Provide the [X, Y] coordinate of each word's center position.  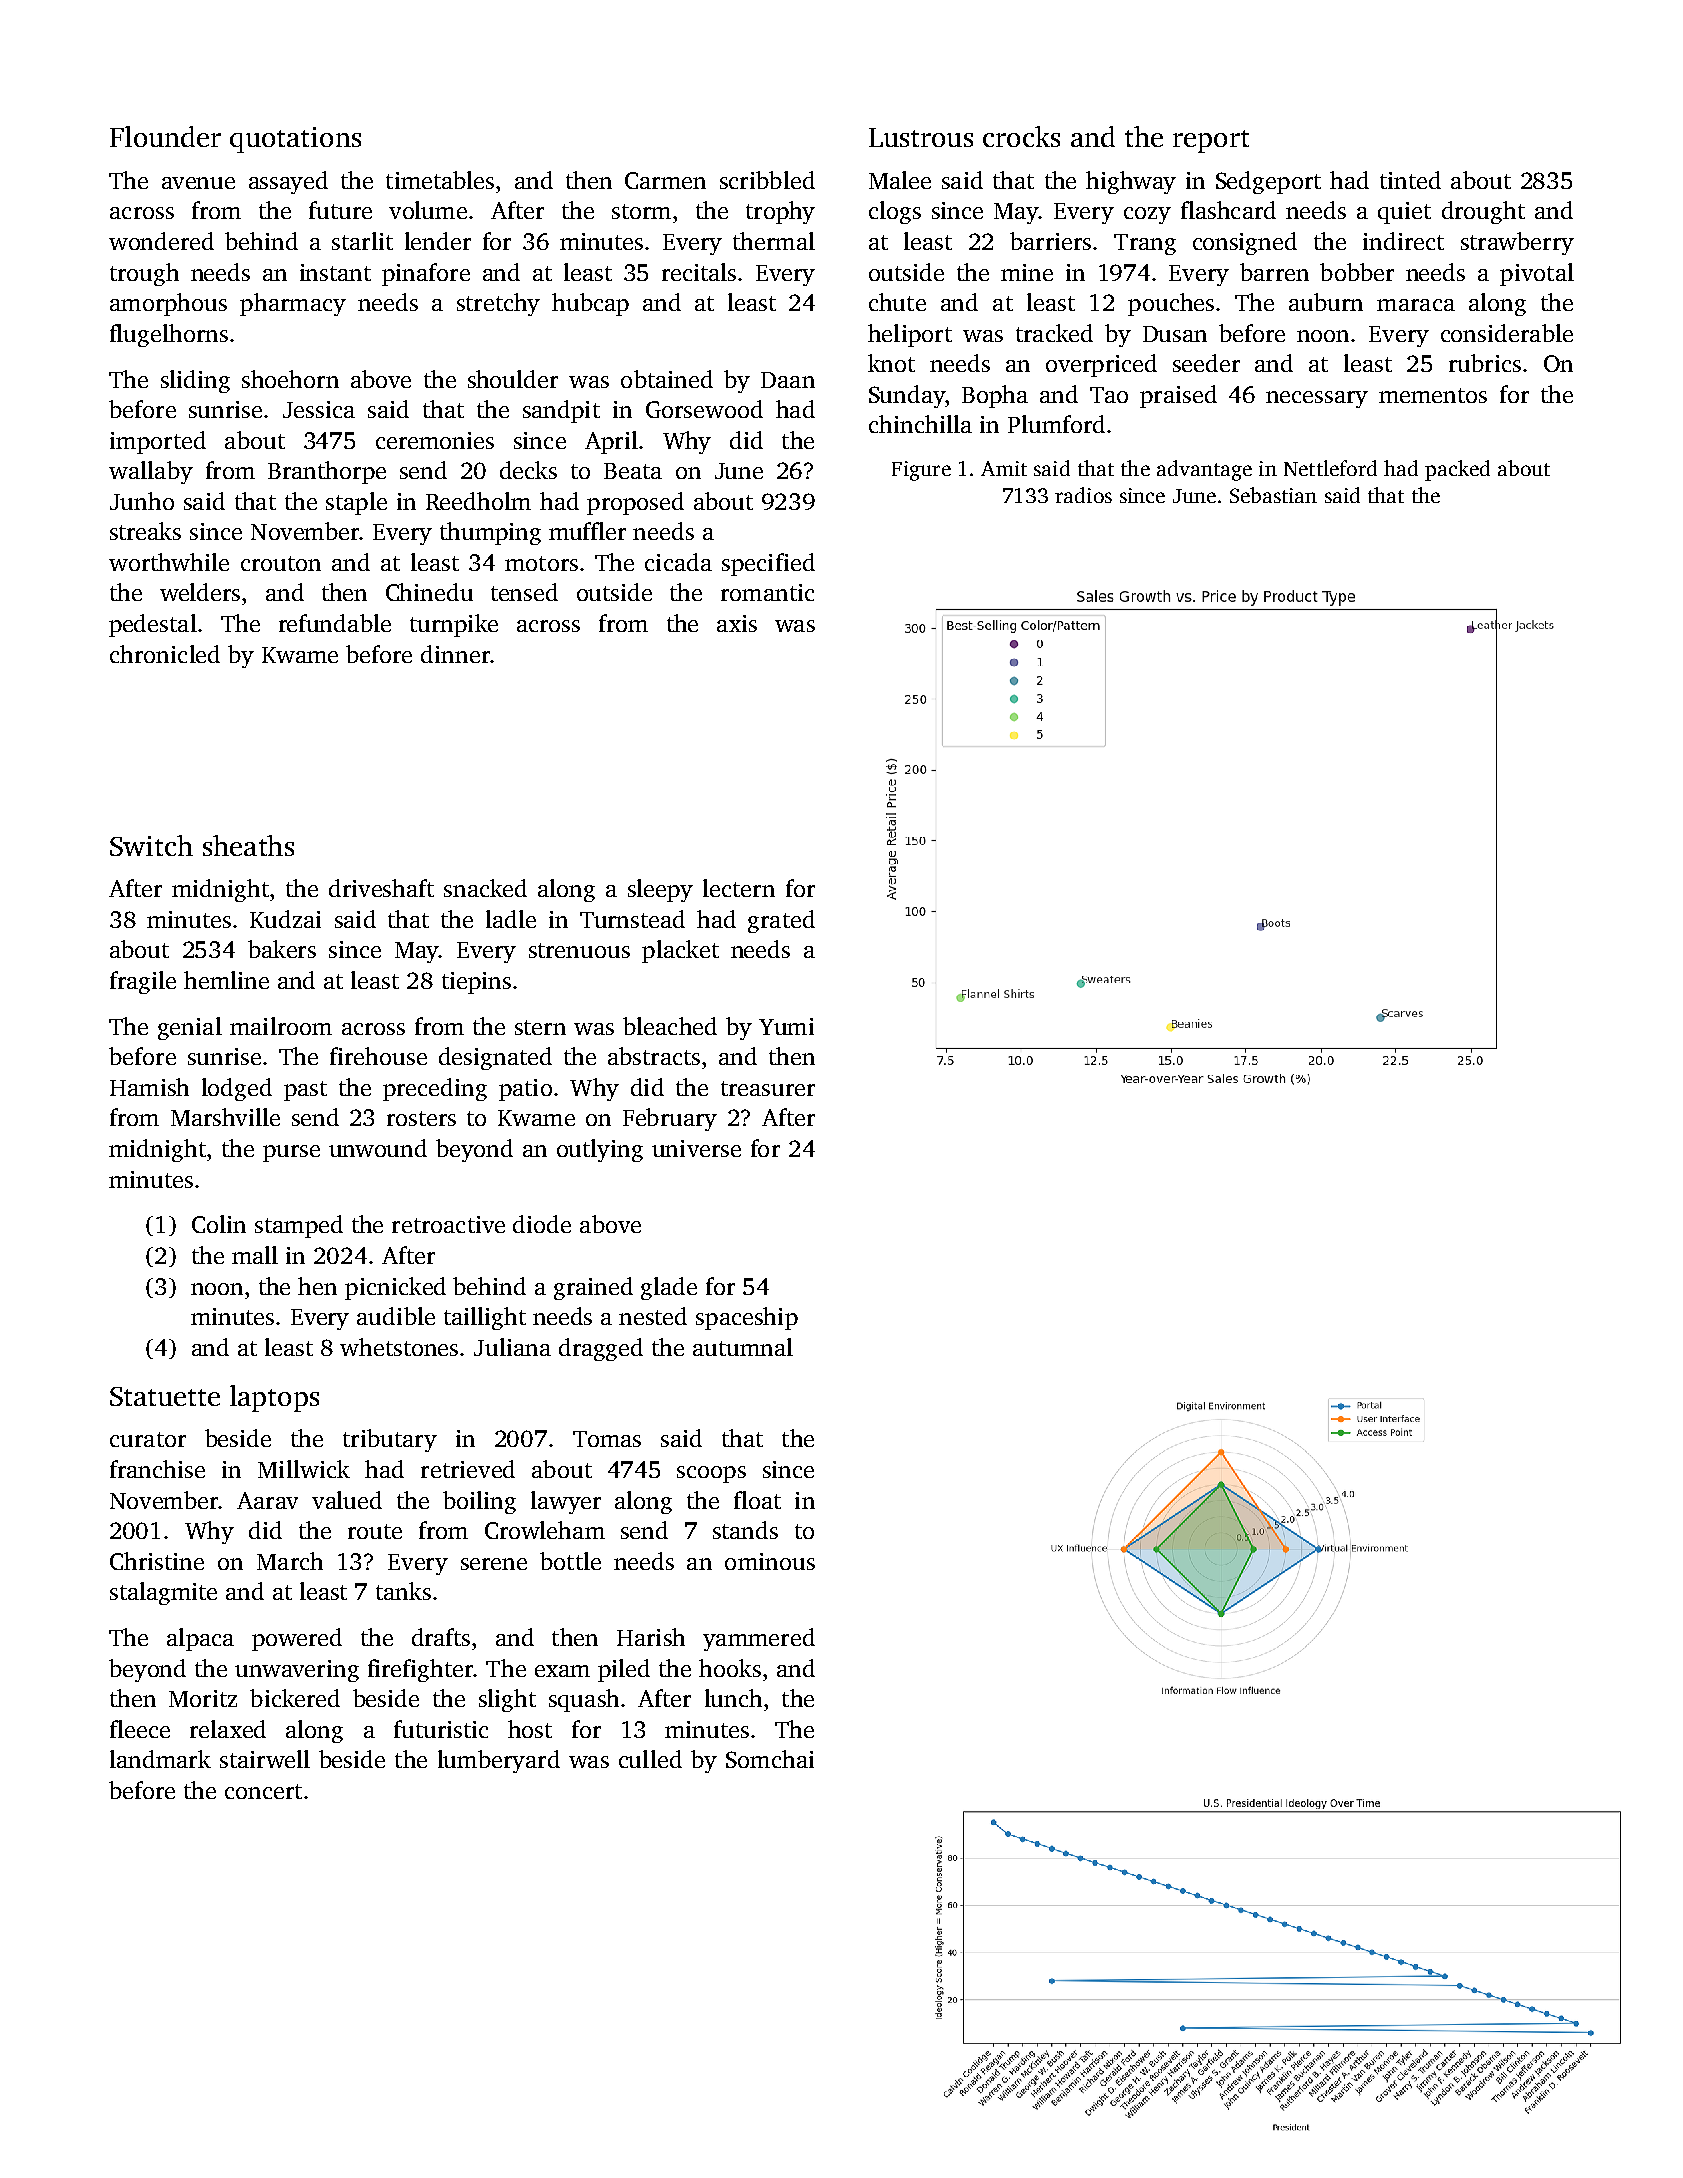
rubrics [1485, 363]
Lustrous [921, 137]
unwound [378, 1148]
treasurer [768, 1088]
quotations [295, 140]
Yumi [786, 1026]
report [1211, 141]
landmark [160, 1759]
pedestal [153, 625]
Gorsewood [704, 409]
